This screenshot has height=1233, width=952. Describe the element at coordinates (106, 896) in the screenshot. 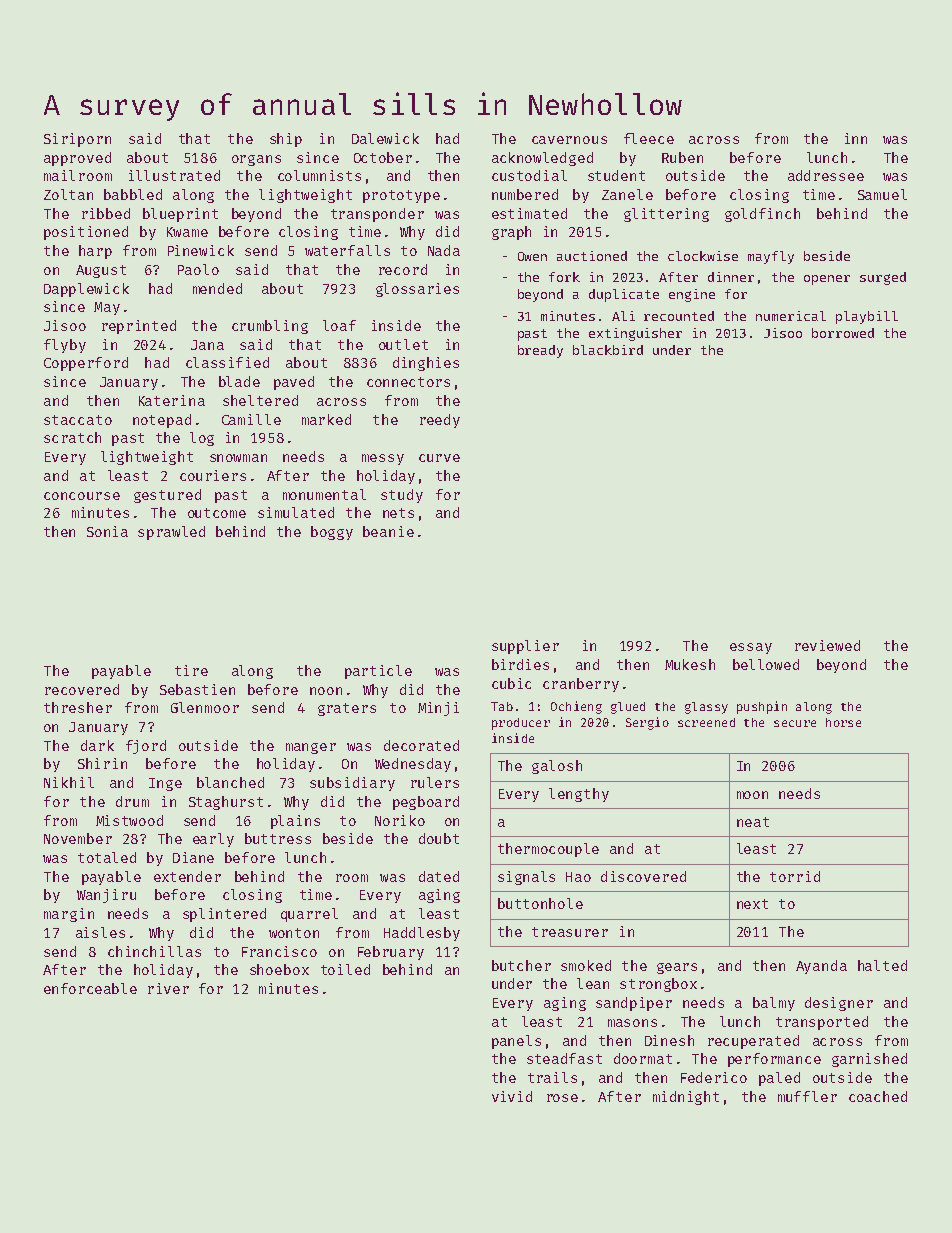

I see `Wanjiru` at that location.
